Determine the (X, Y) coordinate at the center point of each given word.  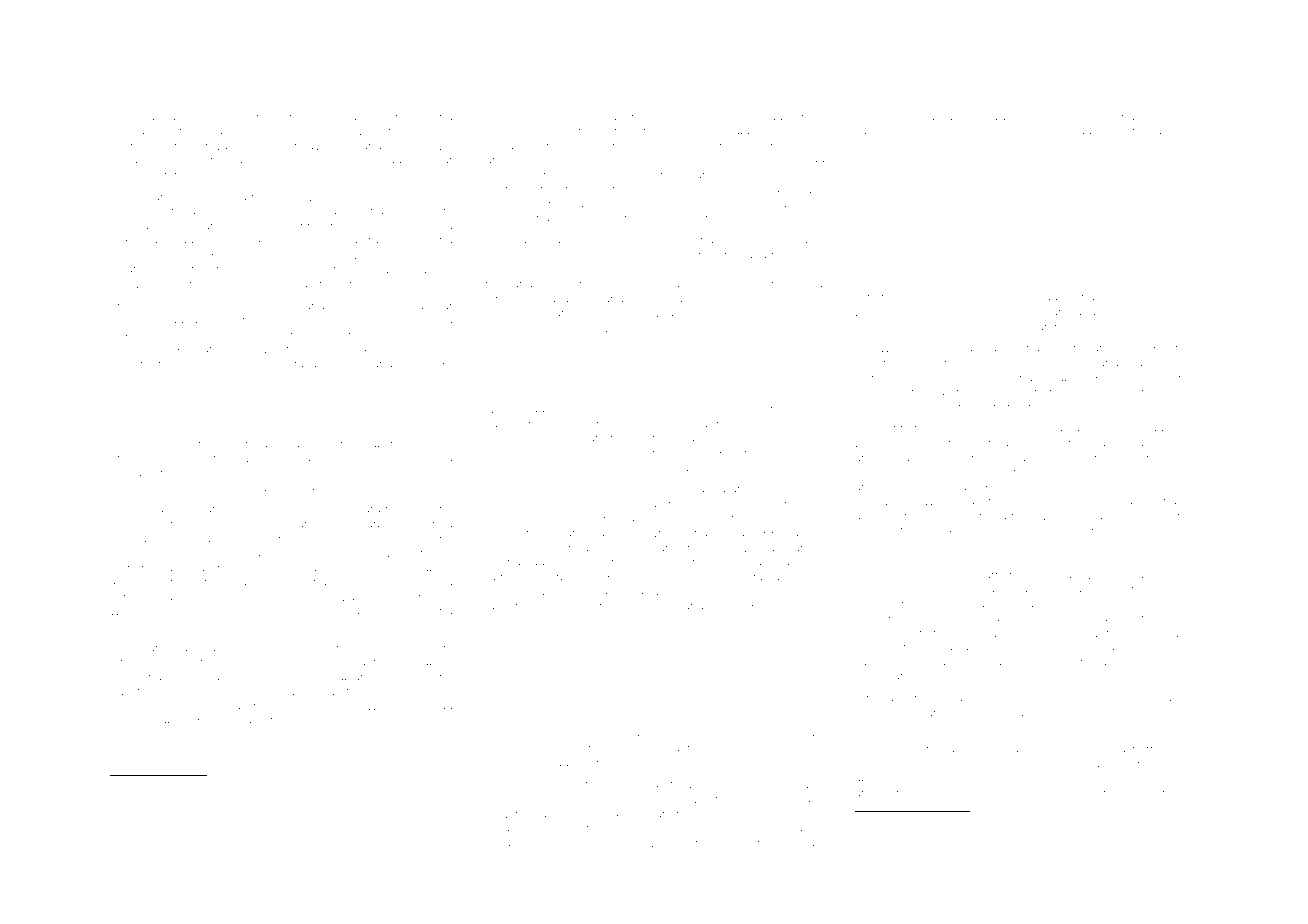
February (1014, 516)
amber (602, 533)
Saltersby (592, 844)
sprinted (260, 198)
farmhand (508, 159)
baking (1180, 313)
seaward (722, 313)
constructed (141, 597)
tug (394, 847)
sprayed (169, 446)
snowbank (1154, 297)
